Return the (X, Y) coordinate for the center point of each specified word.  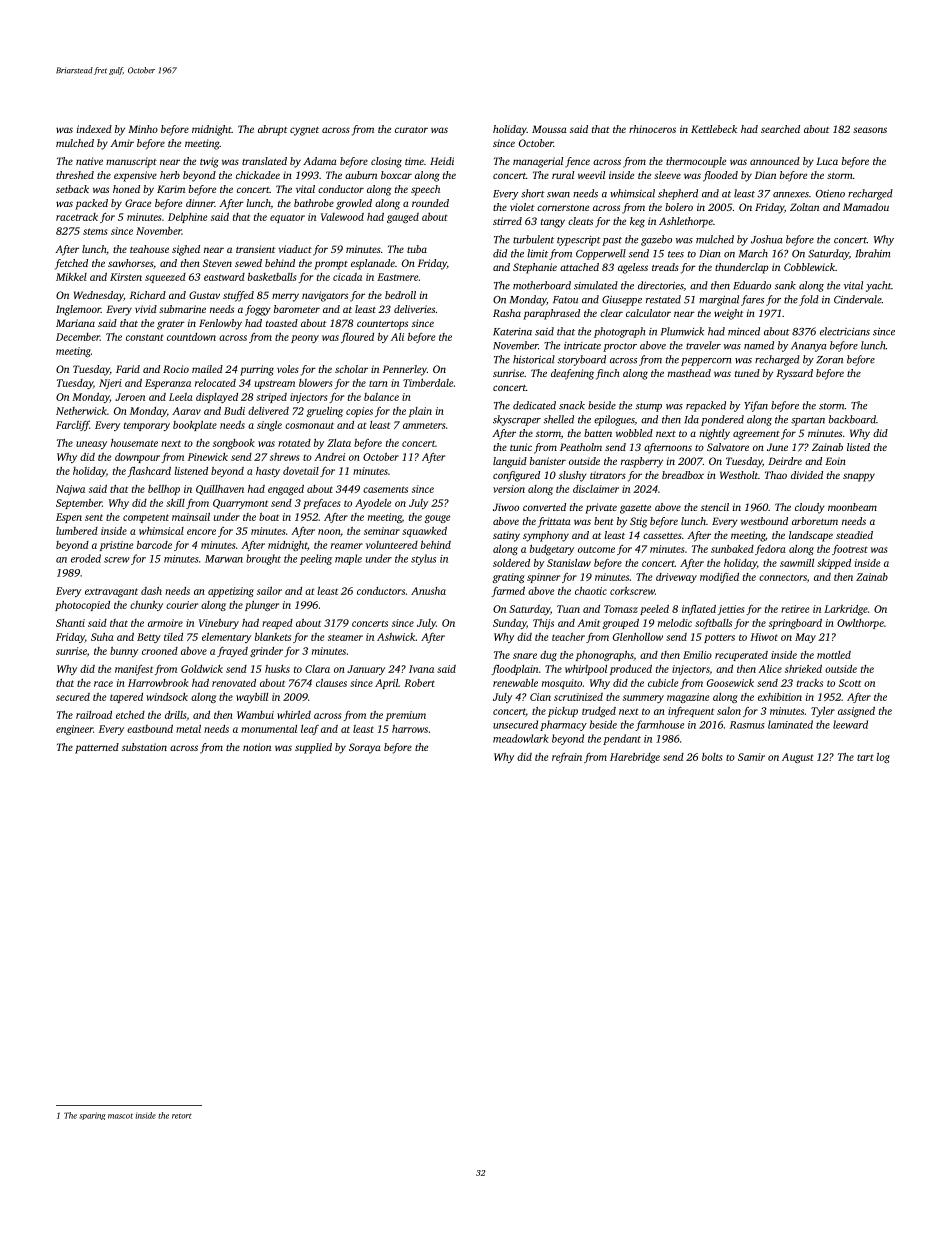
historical (534, 359)
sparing (92, 1116)
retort (182, 1116)
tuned (747, 373)
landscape (811, 536)
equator (287, 218)
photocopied (82, 606)
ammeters (424, 425)
